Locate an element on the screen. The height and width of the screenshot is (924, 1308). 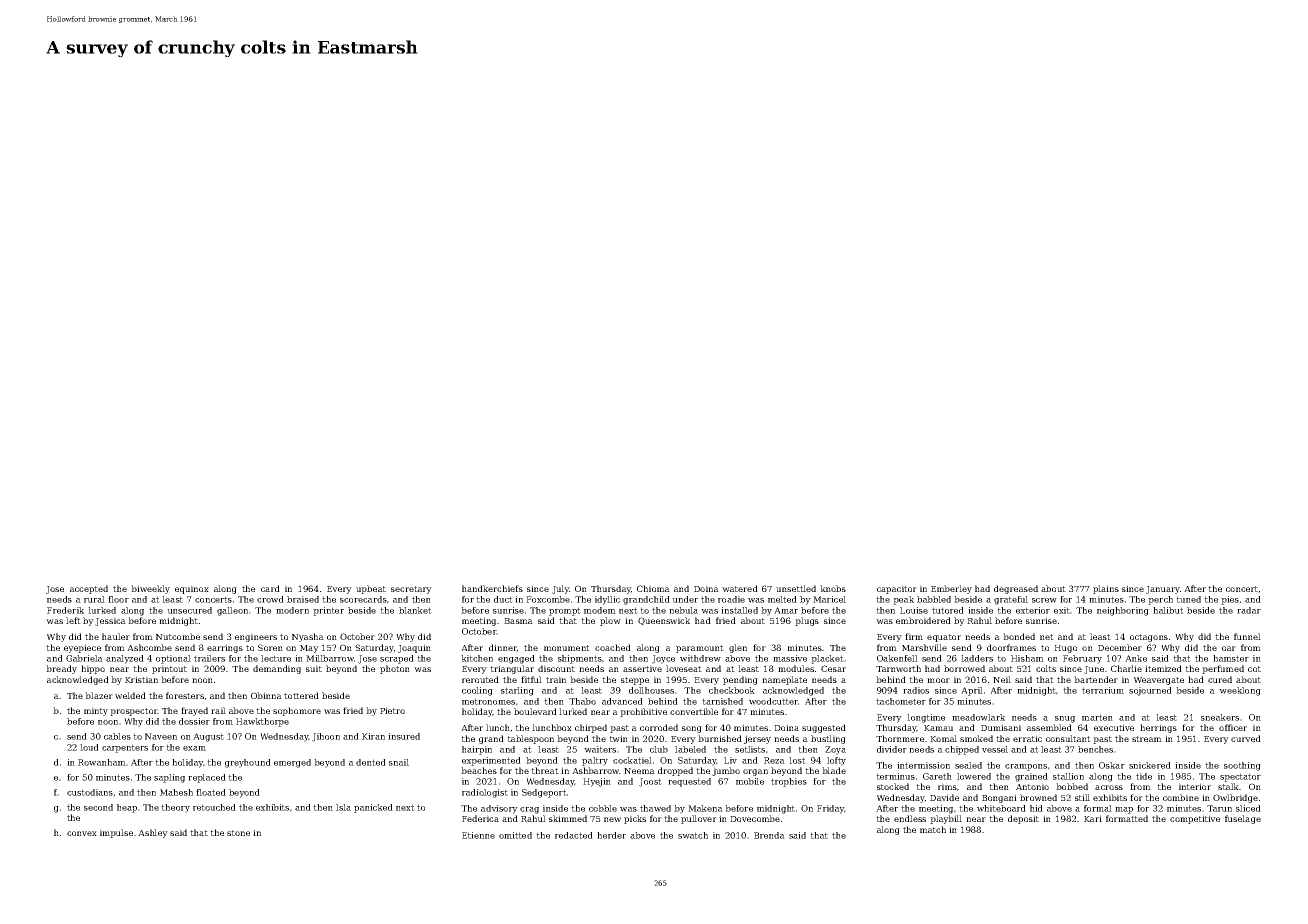
accepted is located at coordinates (89, 589).
